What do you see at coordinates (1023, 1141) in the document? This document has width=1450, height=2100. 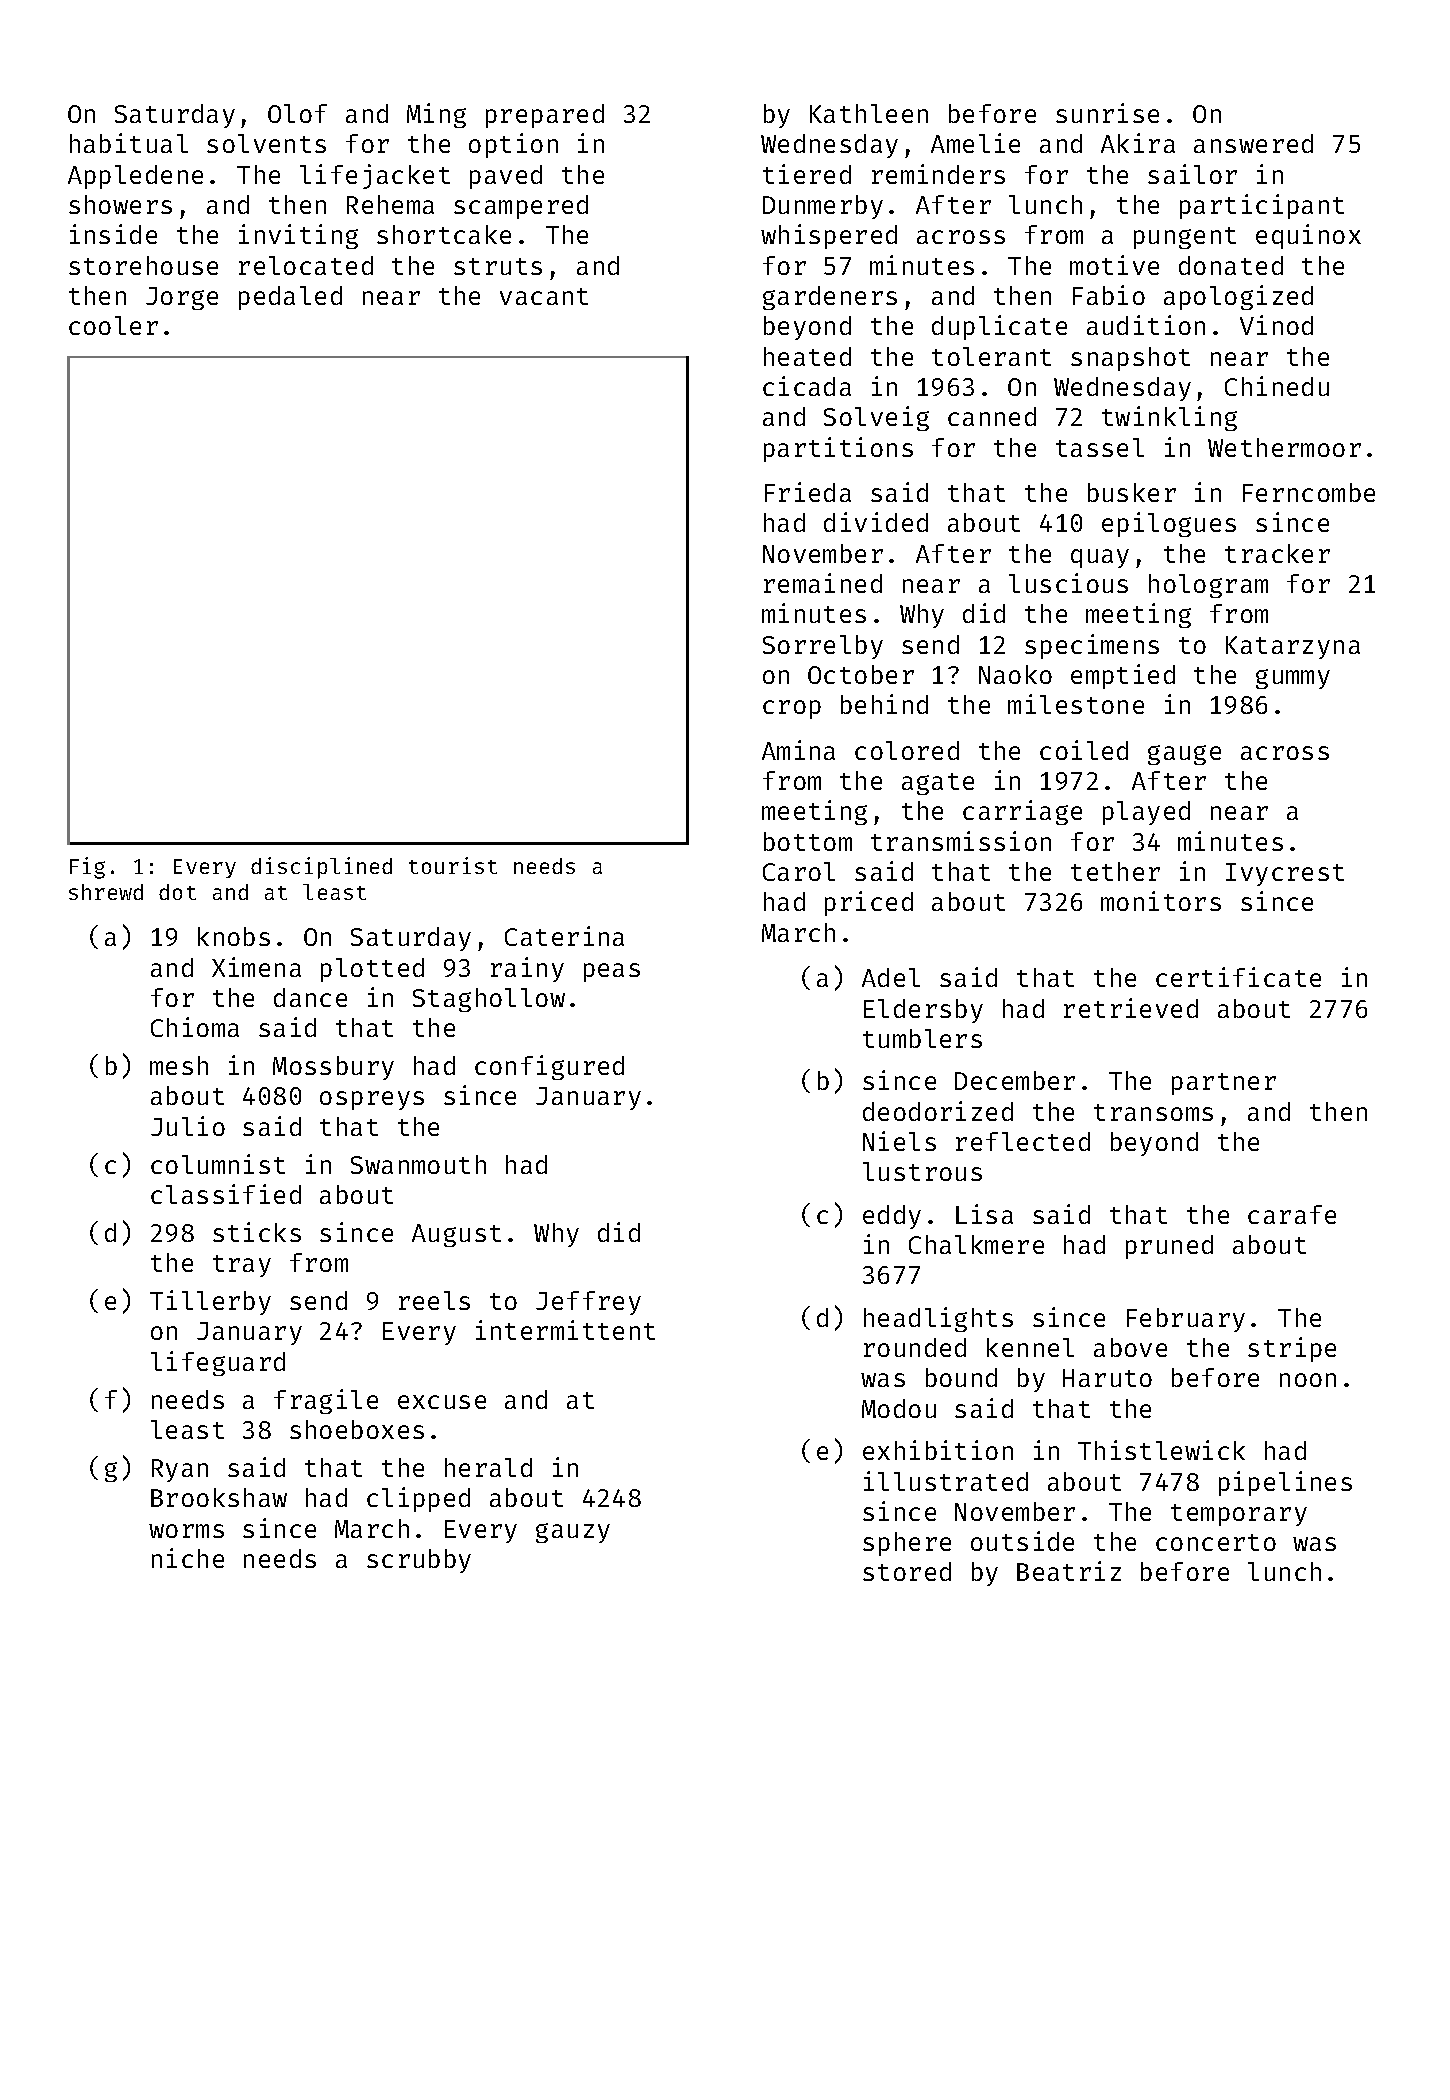 I see `reflected` at bounding box center [1023, 1141].
